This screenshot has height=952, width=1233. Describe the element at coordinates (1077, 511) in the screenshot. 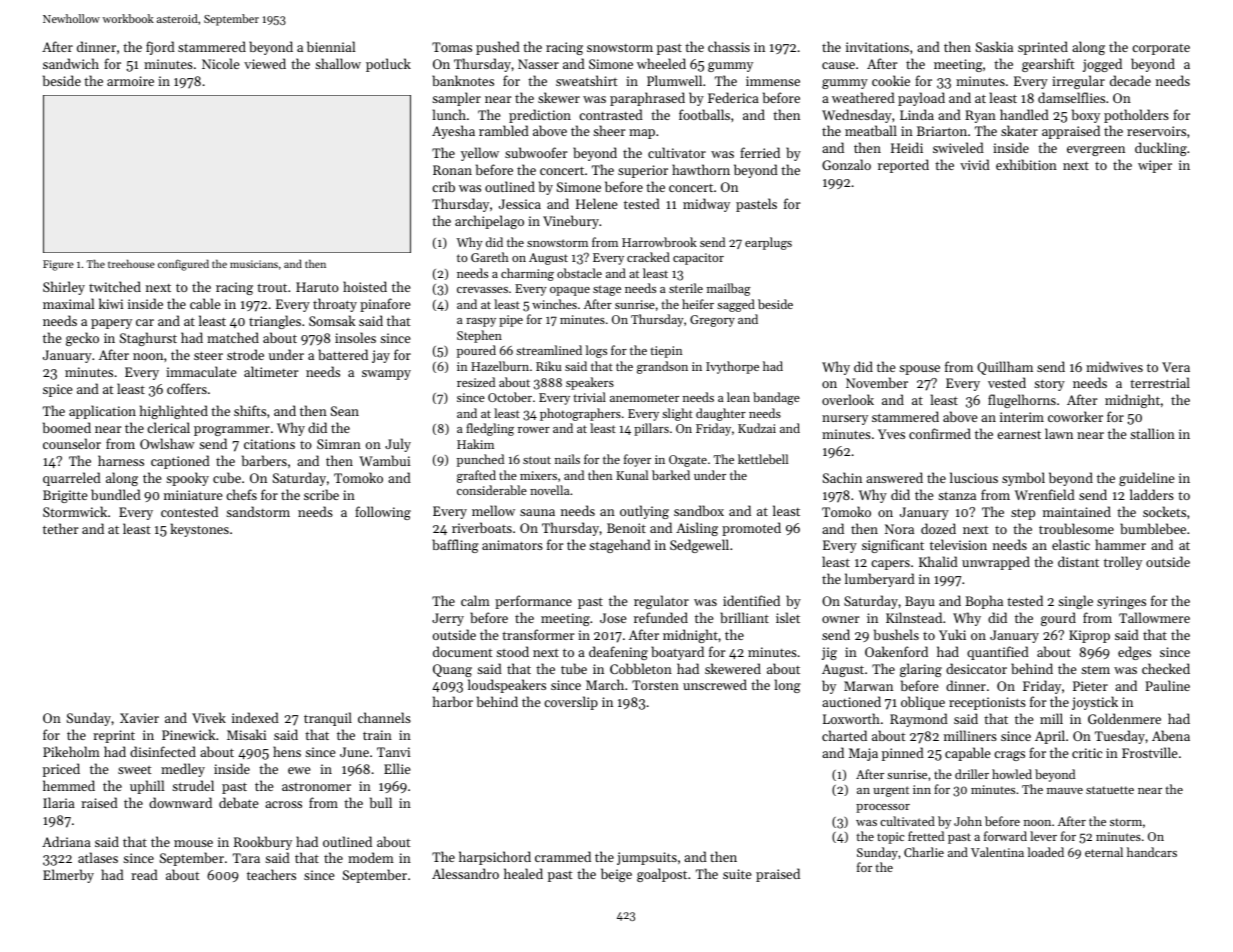

I see `maintained` at that location.
